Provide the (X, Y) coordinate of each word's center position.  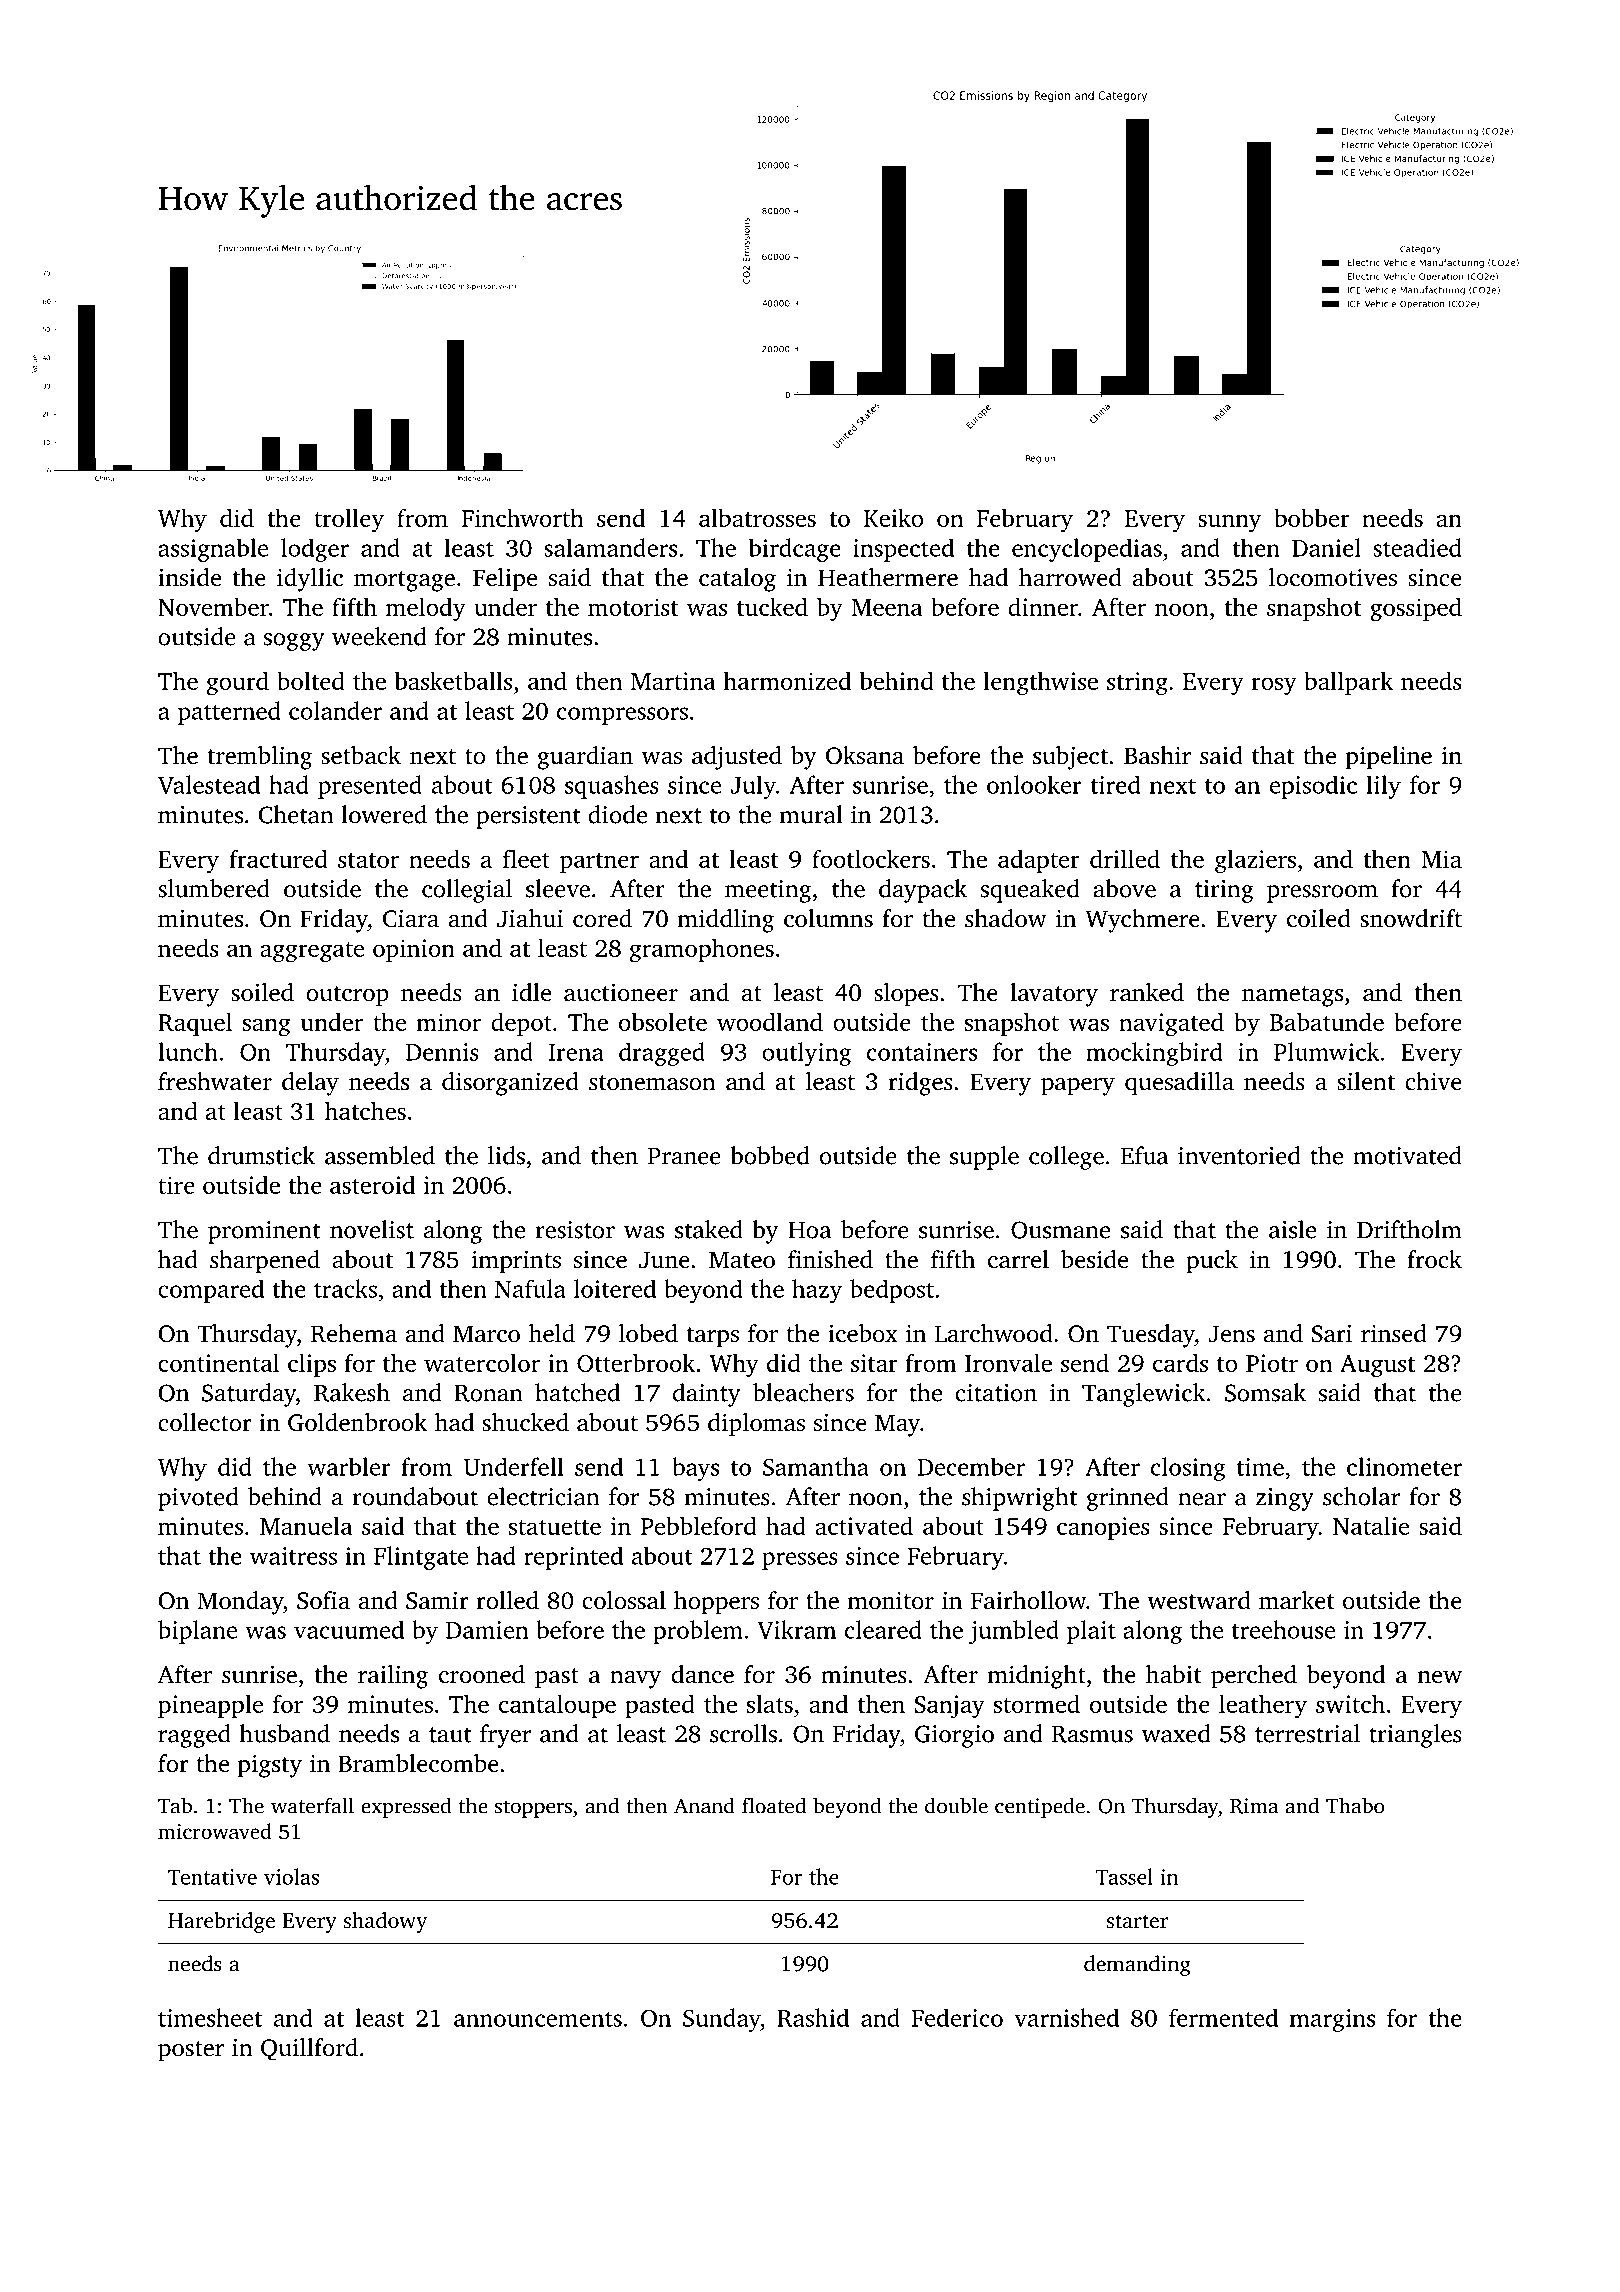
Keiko (893, 517)
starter (1137, 1921)
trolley (349, 520)
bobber (1312, 517)
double (956, 1805)
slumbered (214, 888)
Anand (704, 1805)
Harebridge (221, 1922)
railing (393, 1677)
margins (1332, 2020)
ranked (1147, 992)
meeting (768, 891)
